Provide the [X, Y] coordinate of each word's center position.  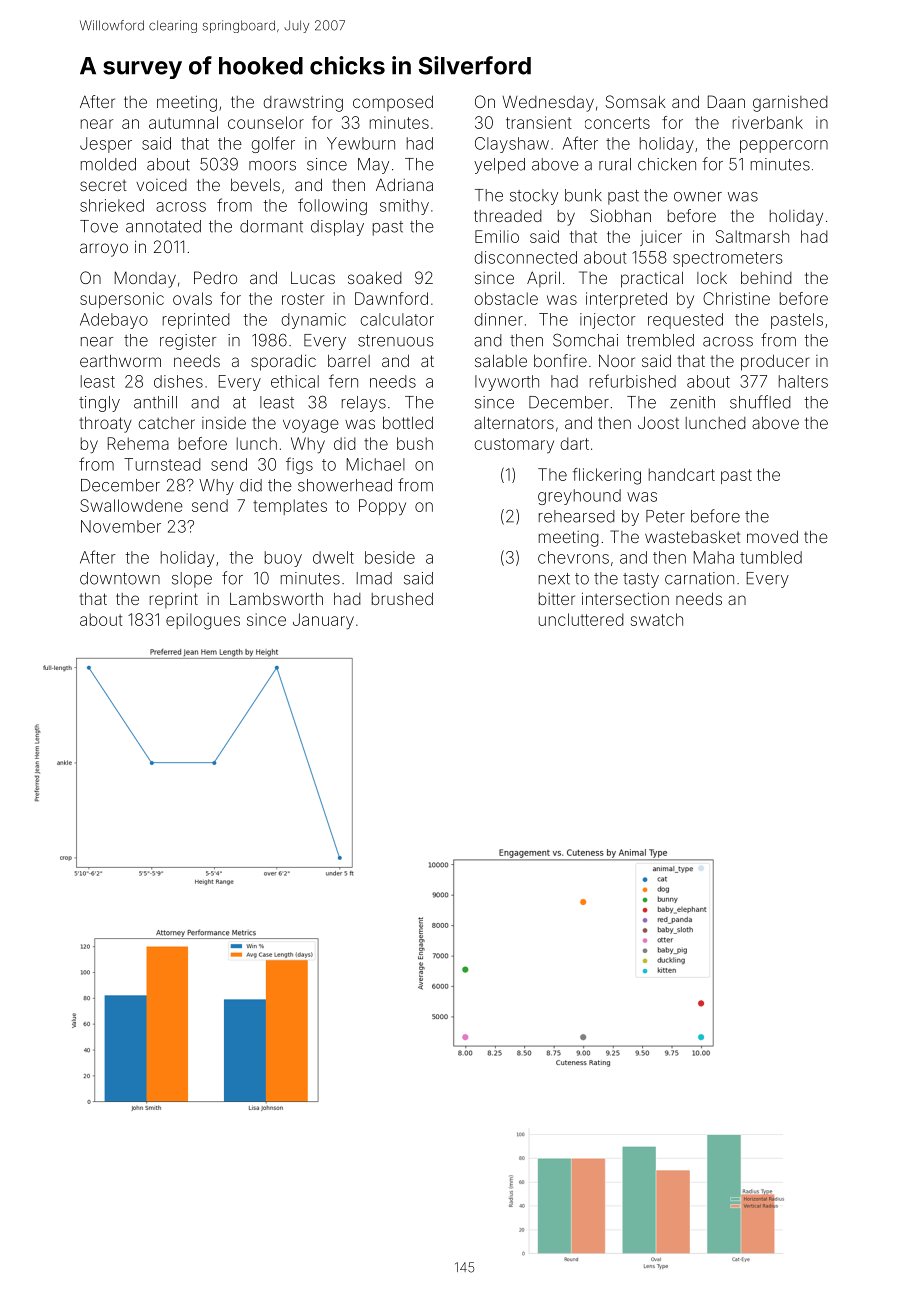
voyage [311, 426]
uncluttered [581, 619]
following [332, 206]
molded [108, 164]
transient [539, 122]
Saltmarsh [752, 236]
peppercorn [784, 146]
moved [772, 536]
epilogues [203, 621]
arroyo [104, 250]
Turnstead [162, 464]
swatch [657, 619]
